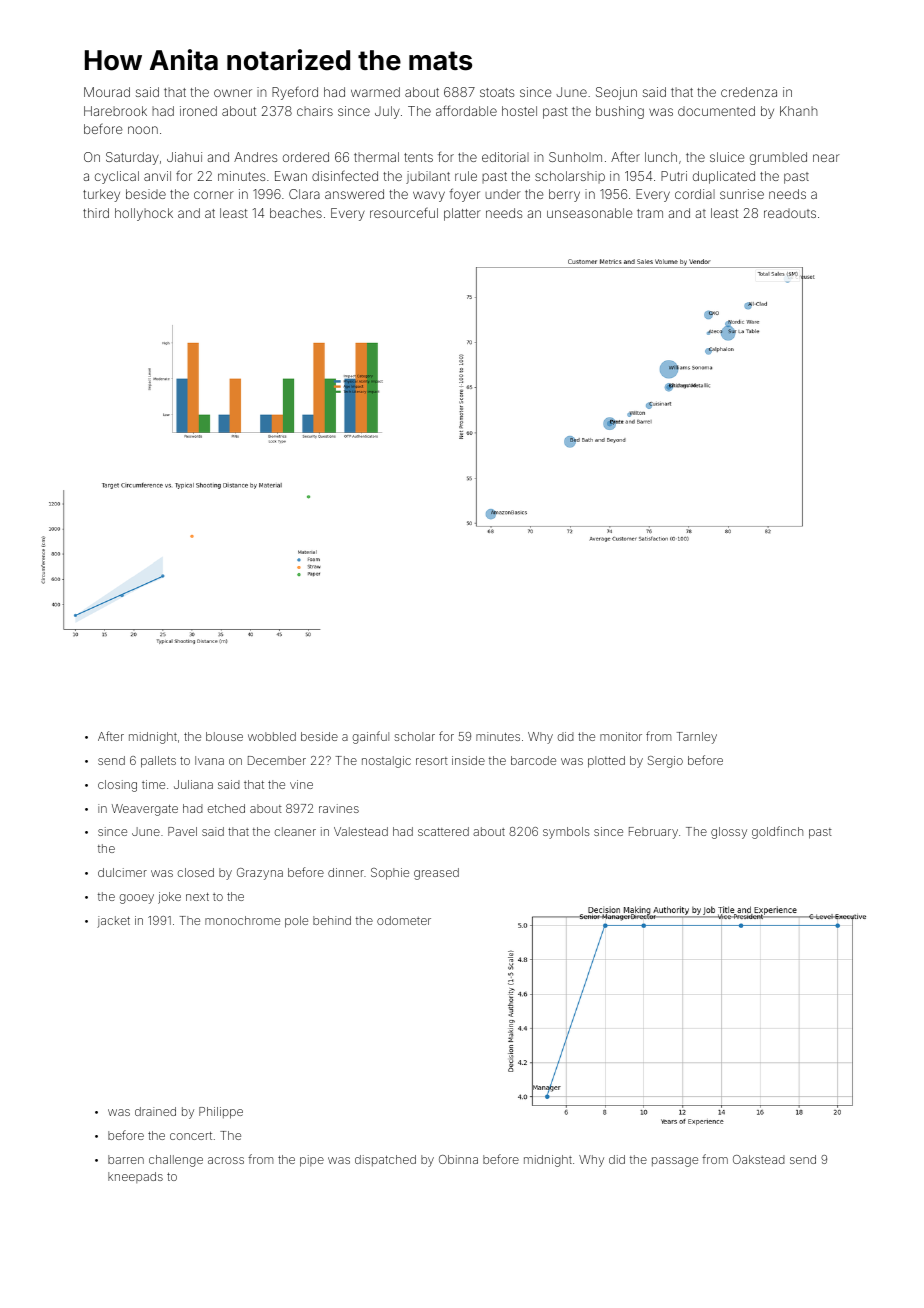 The image size is (924, 1308). What do you see at coordinates (226, 1160) in the page?
I see `across` at bounding box center [226, 1160].
